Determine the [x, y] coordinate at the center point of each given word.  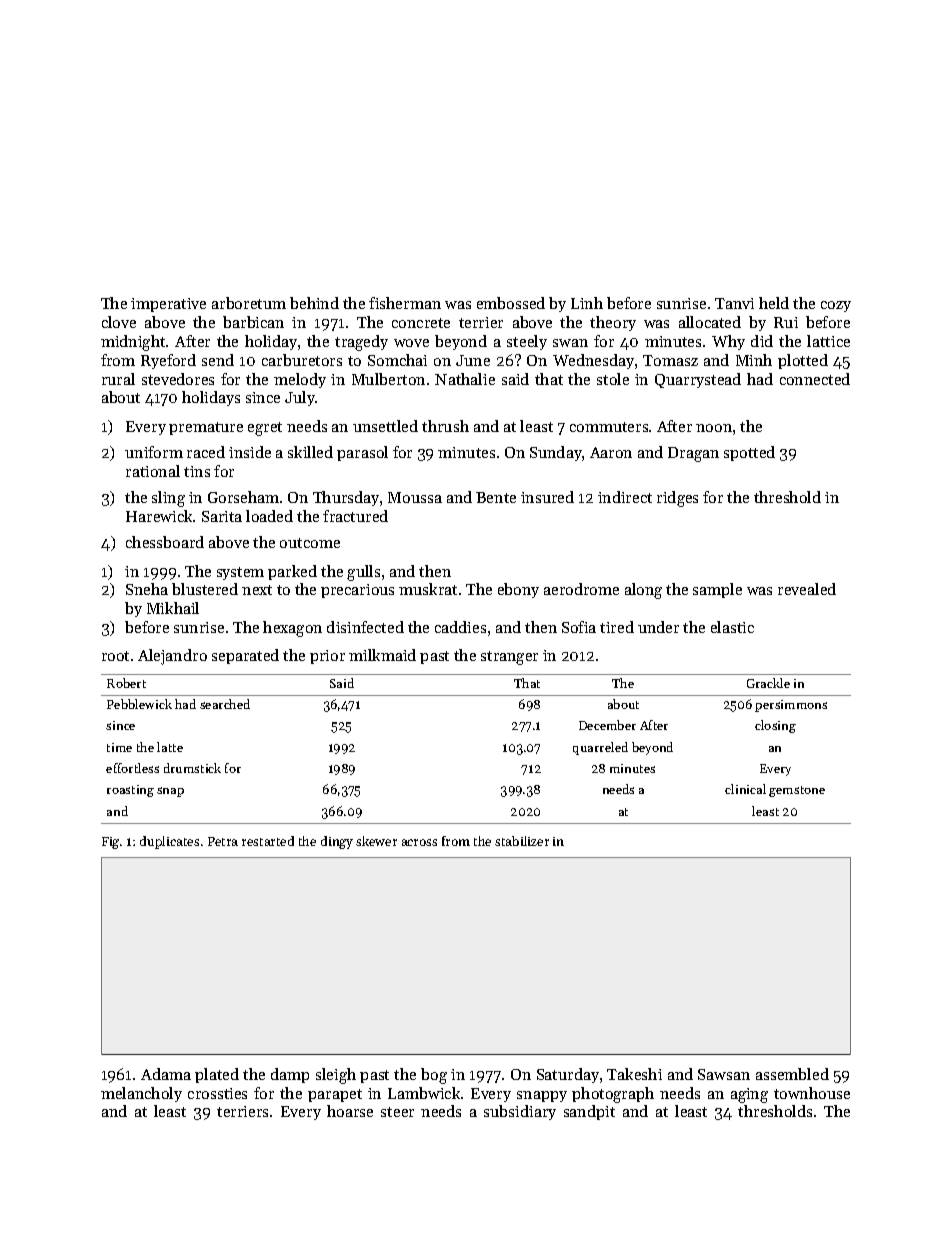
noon [714, 428]
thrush [445, 426]
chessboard [165, 542]
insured [547, 497]
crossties [217, 1093]
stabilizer [522, 841]
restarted [268, 841]
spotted [749, 453]
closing [775, 726]
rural [118, 379]
